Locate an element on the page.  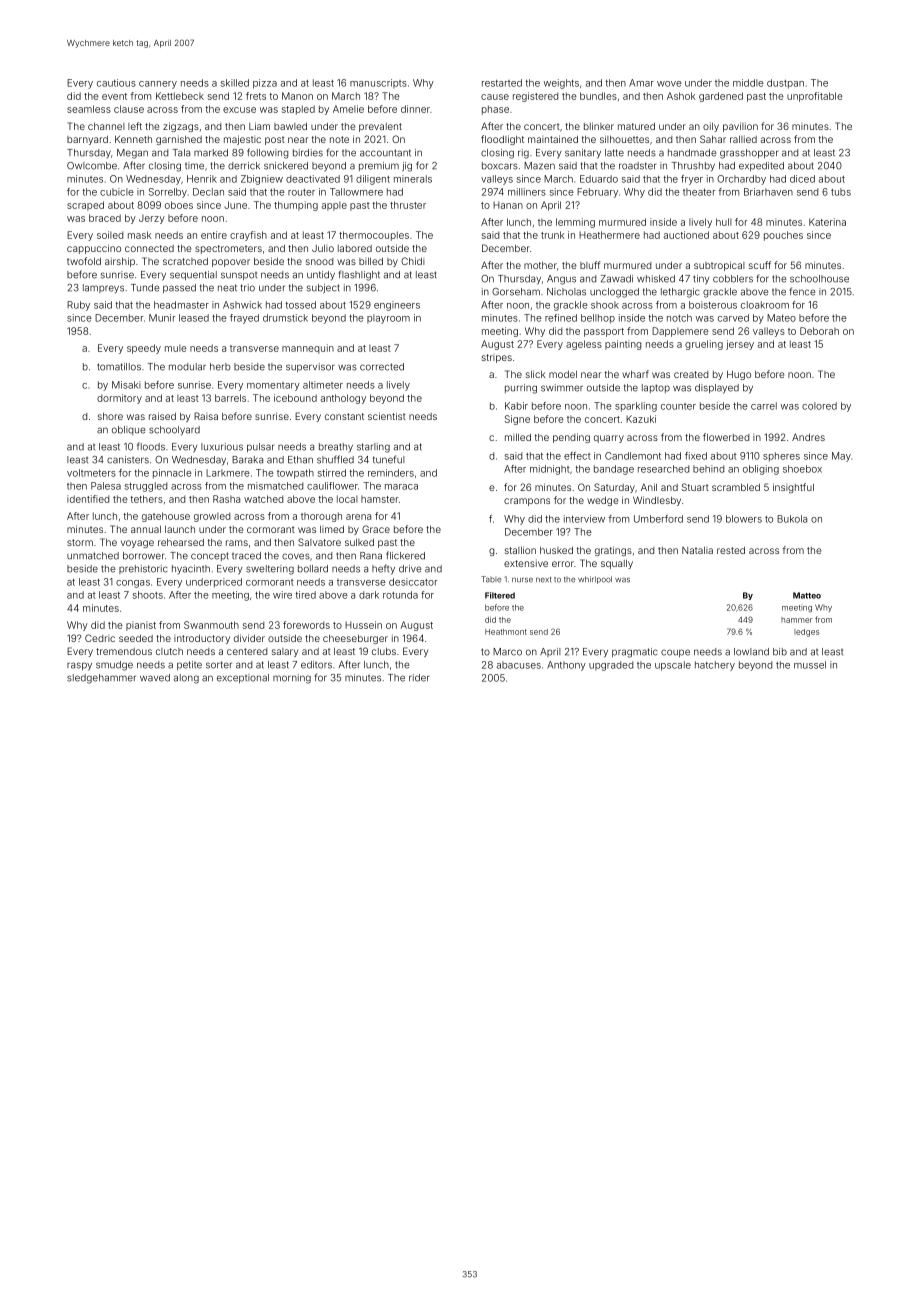
lowland is located at coordinates (751, 652).
